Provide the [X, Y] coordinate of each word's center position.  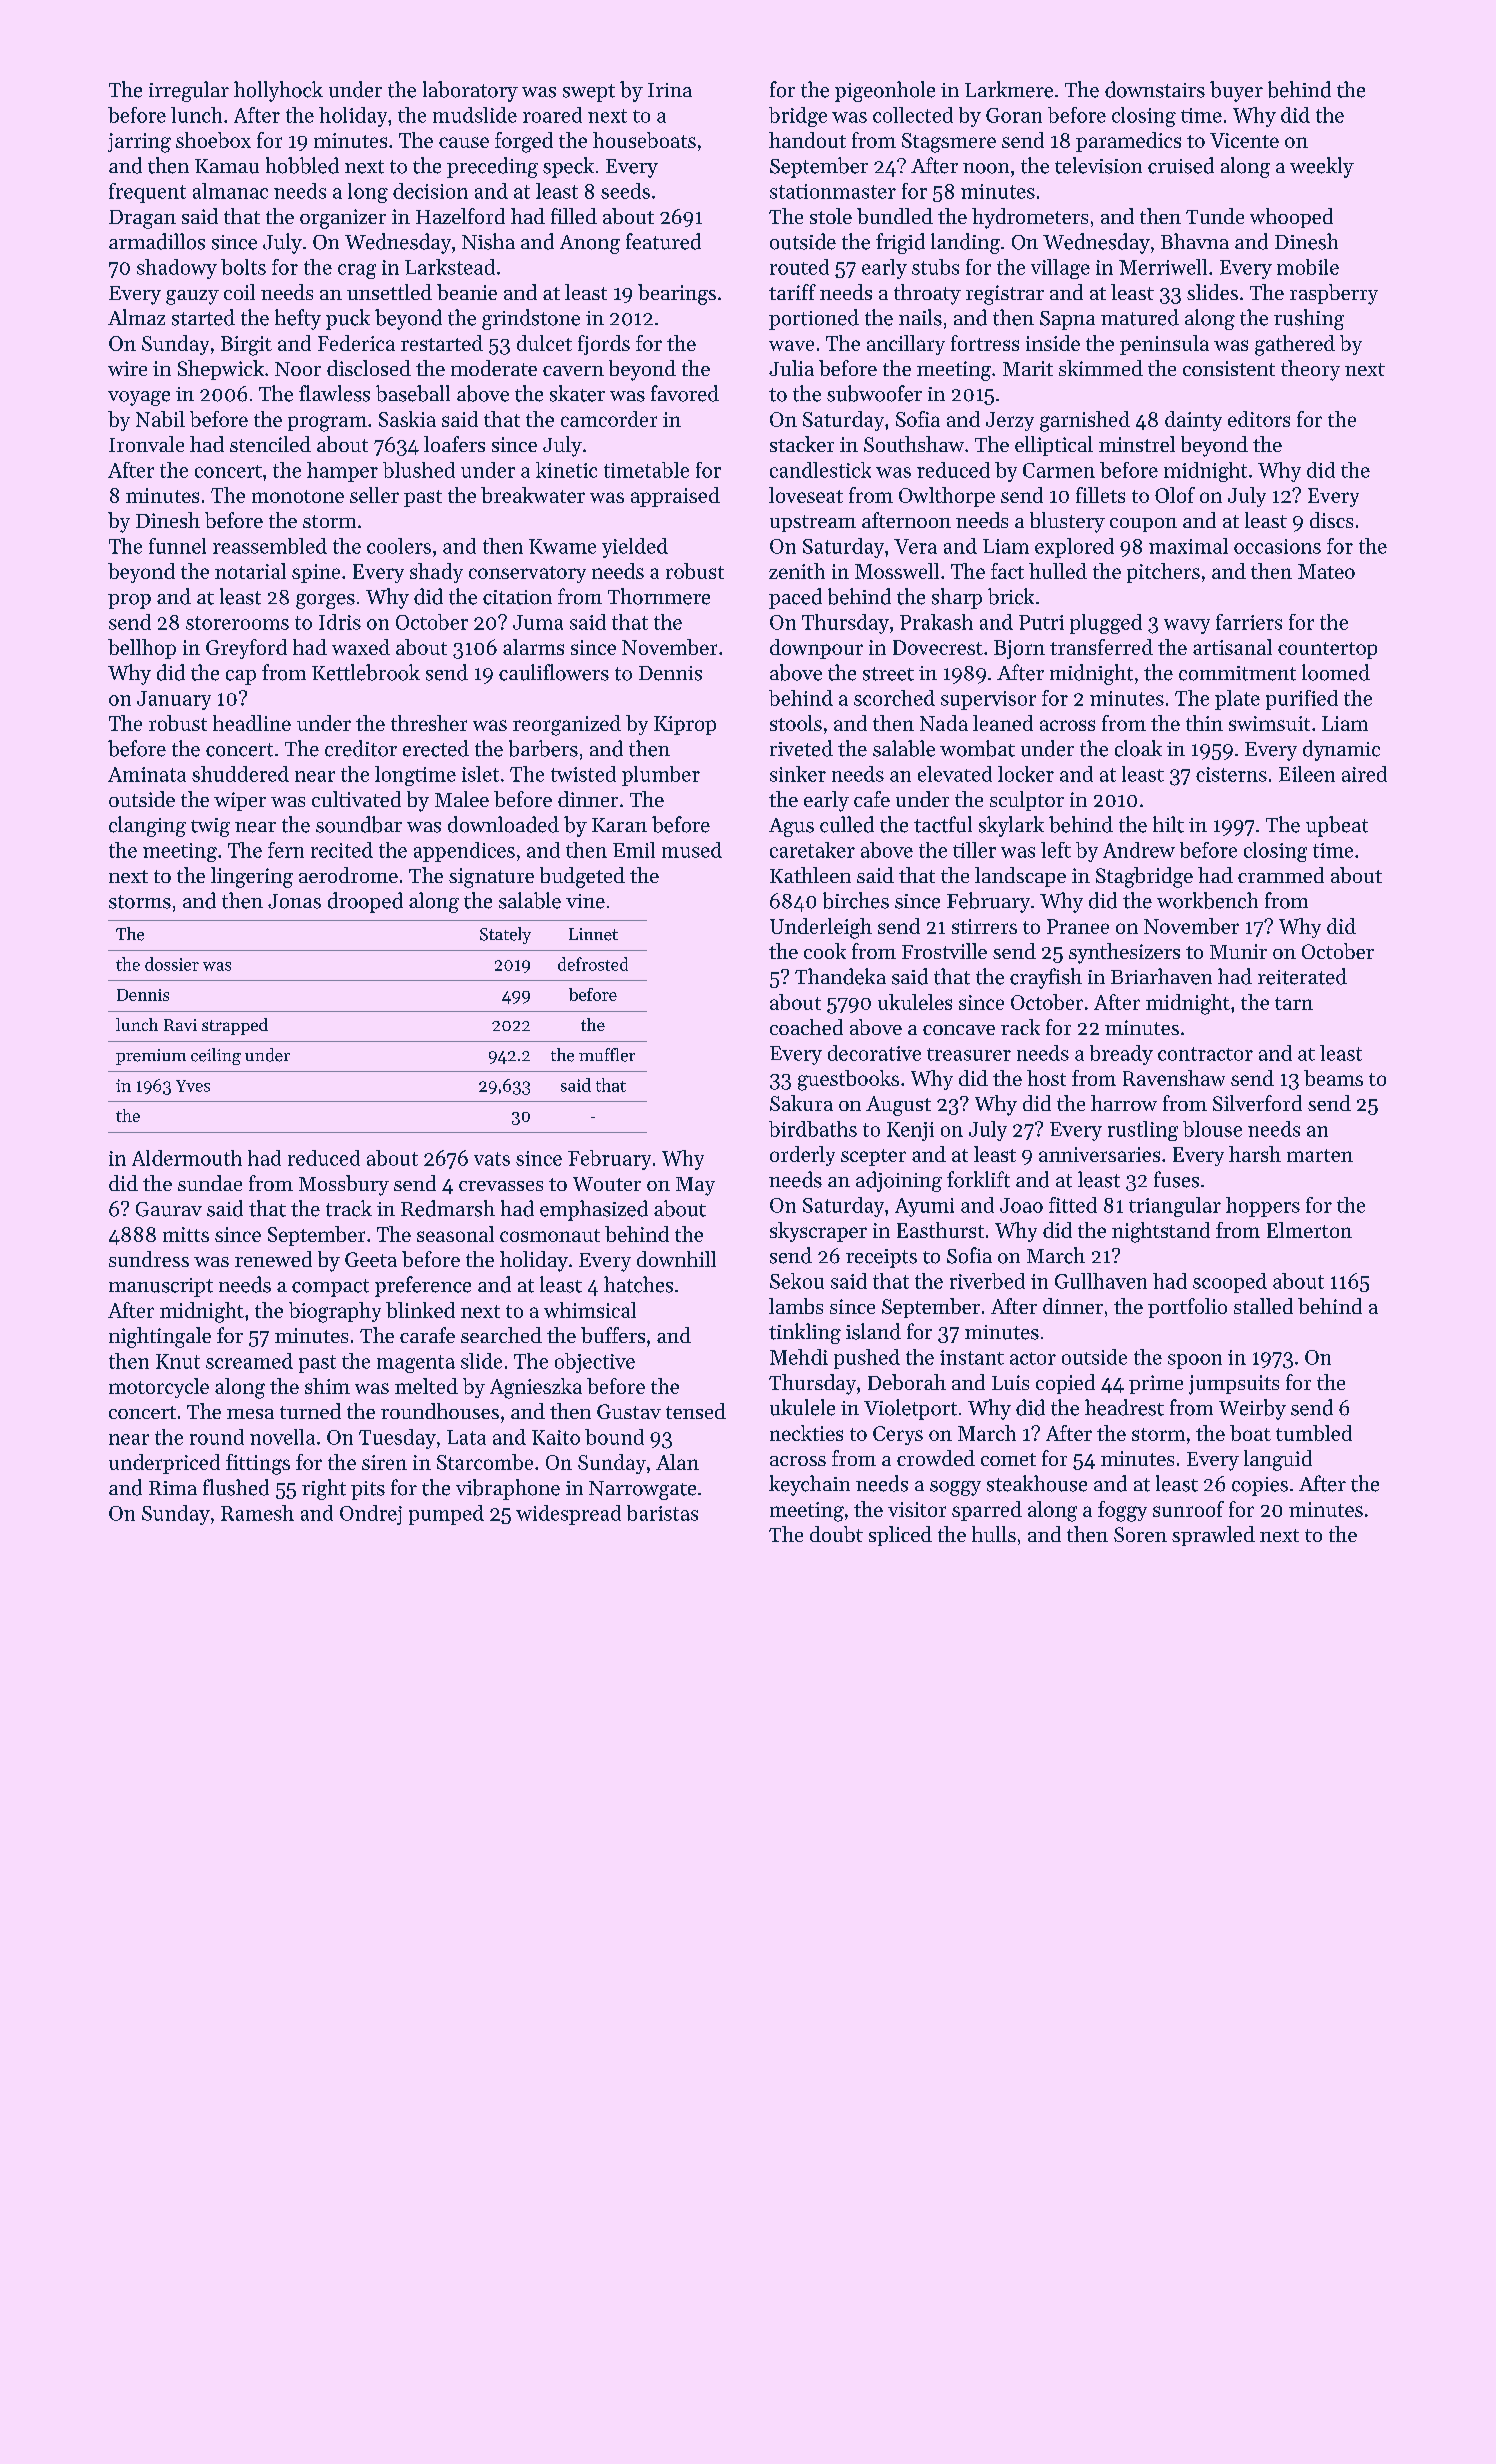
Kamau [227, 166]
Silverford [1257, 1103]
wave [791, 345]
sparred [987, 1511]
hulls [994, 1534]
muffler [607, 1055]
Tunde [1215, 216]
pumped [446, 1515]
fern [286, 850]
